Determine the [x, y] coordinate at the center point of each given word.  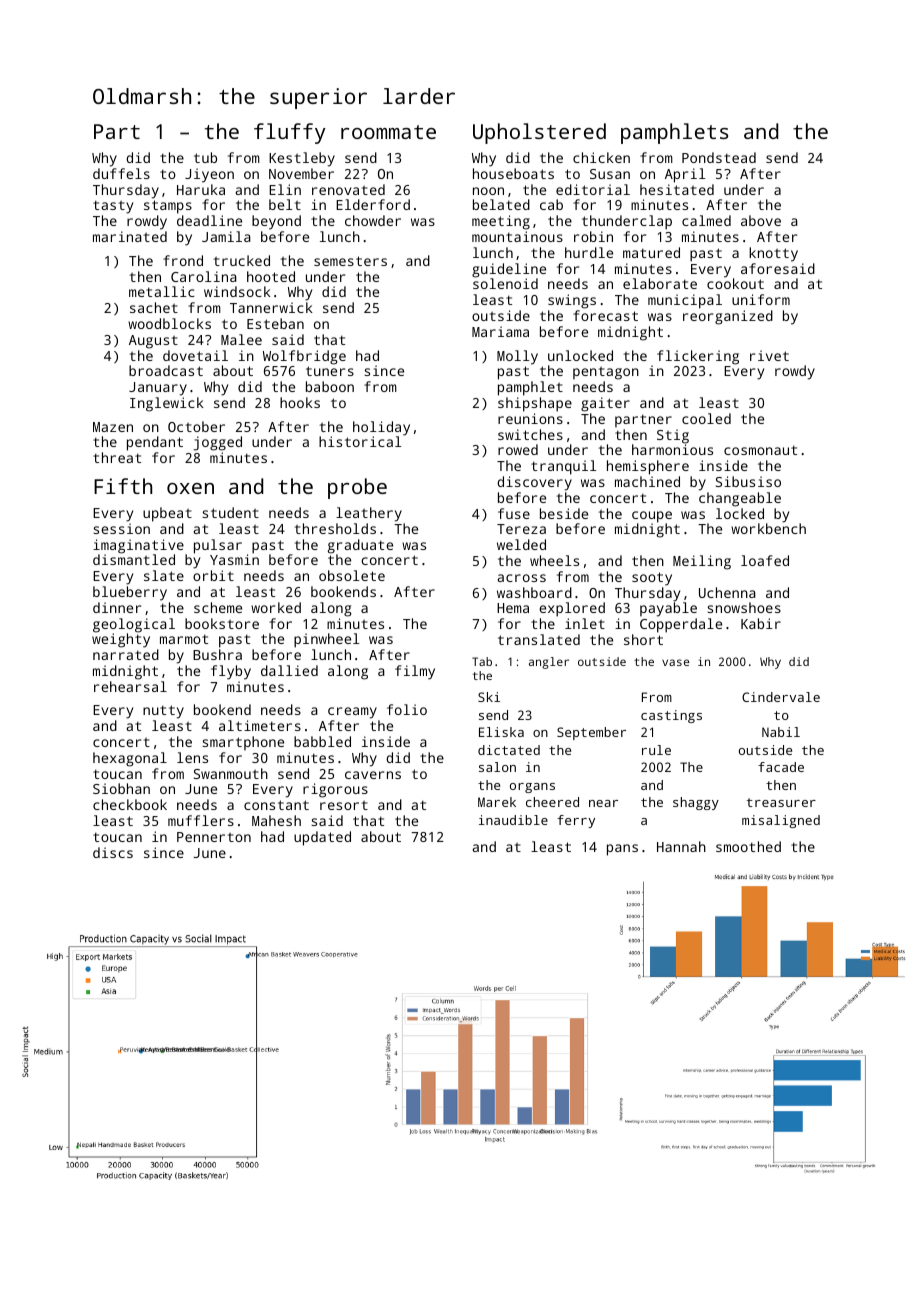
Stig [673, 436]
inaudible [513, 820]
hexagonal [130, 759]
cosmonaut [760, 450]
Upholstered [539, 133]
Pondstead [719, 157]
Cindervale [781, 697]
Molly [517, 357]
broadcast [166, 370]
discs [113, 852]
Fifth [123, 486]
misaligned [781, 821]
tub [205, 157]
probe [357, 488]
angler [549, 663]
